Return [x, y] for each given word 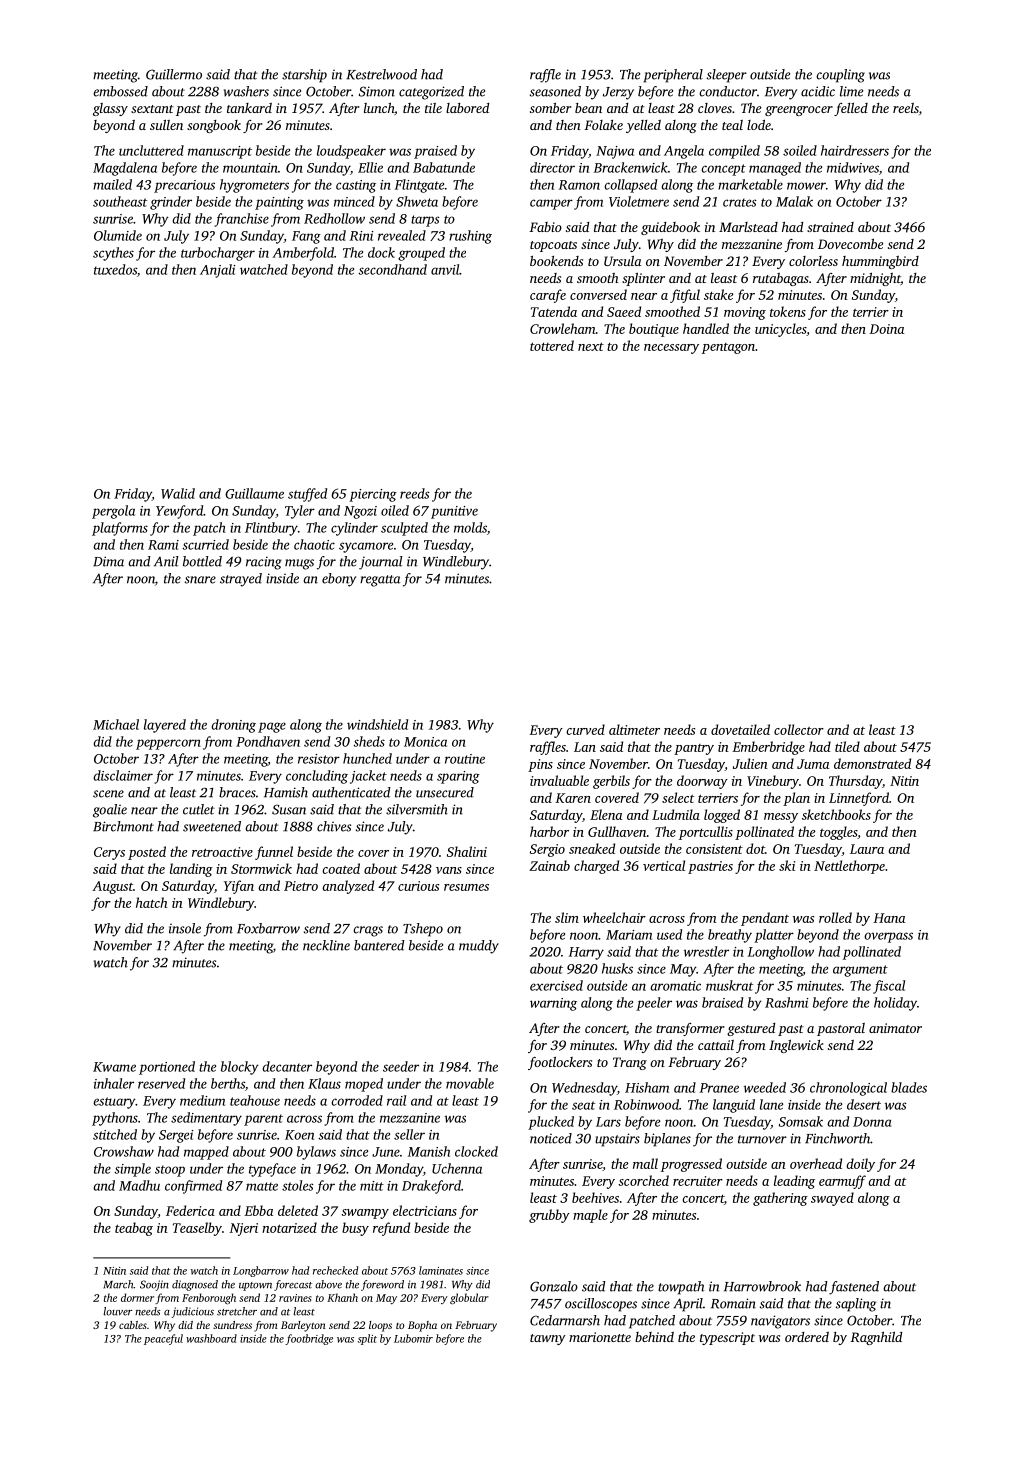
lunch [379, 108]
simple [132, 1170]
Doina [886, 329]
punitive [454, 512]
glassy [110, 109]
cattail [716, 1045]
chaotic [314, 544]
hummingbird [880, 262]
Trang [630, 1063]
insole [185, 928]
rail [396, 1100]
